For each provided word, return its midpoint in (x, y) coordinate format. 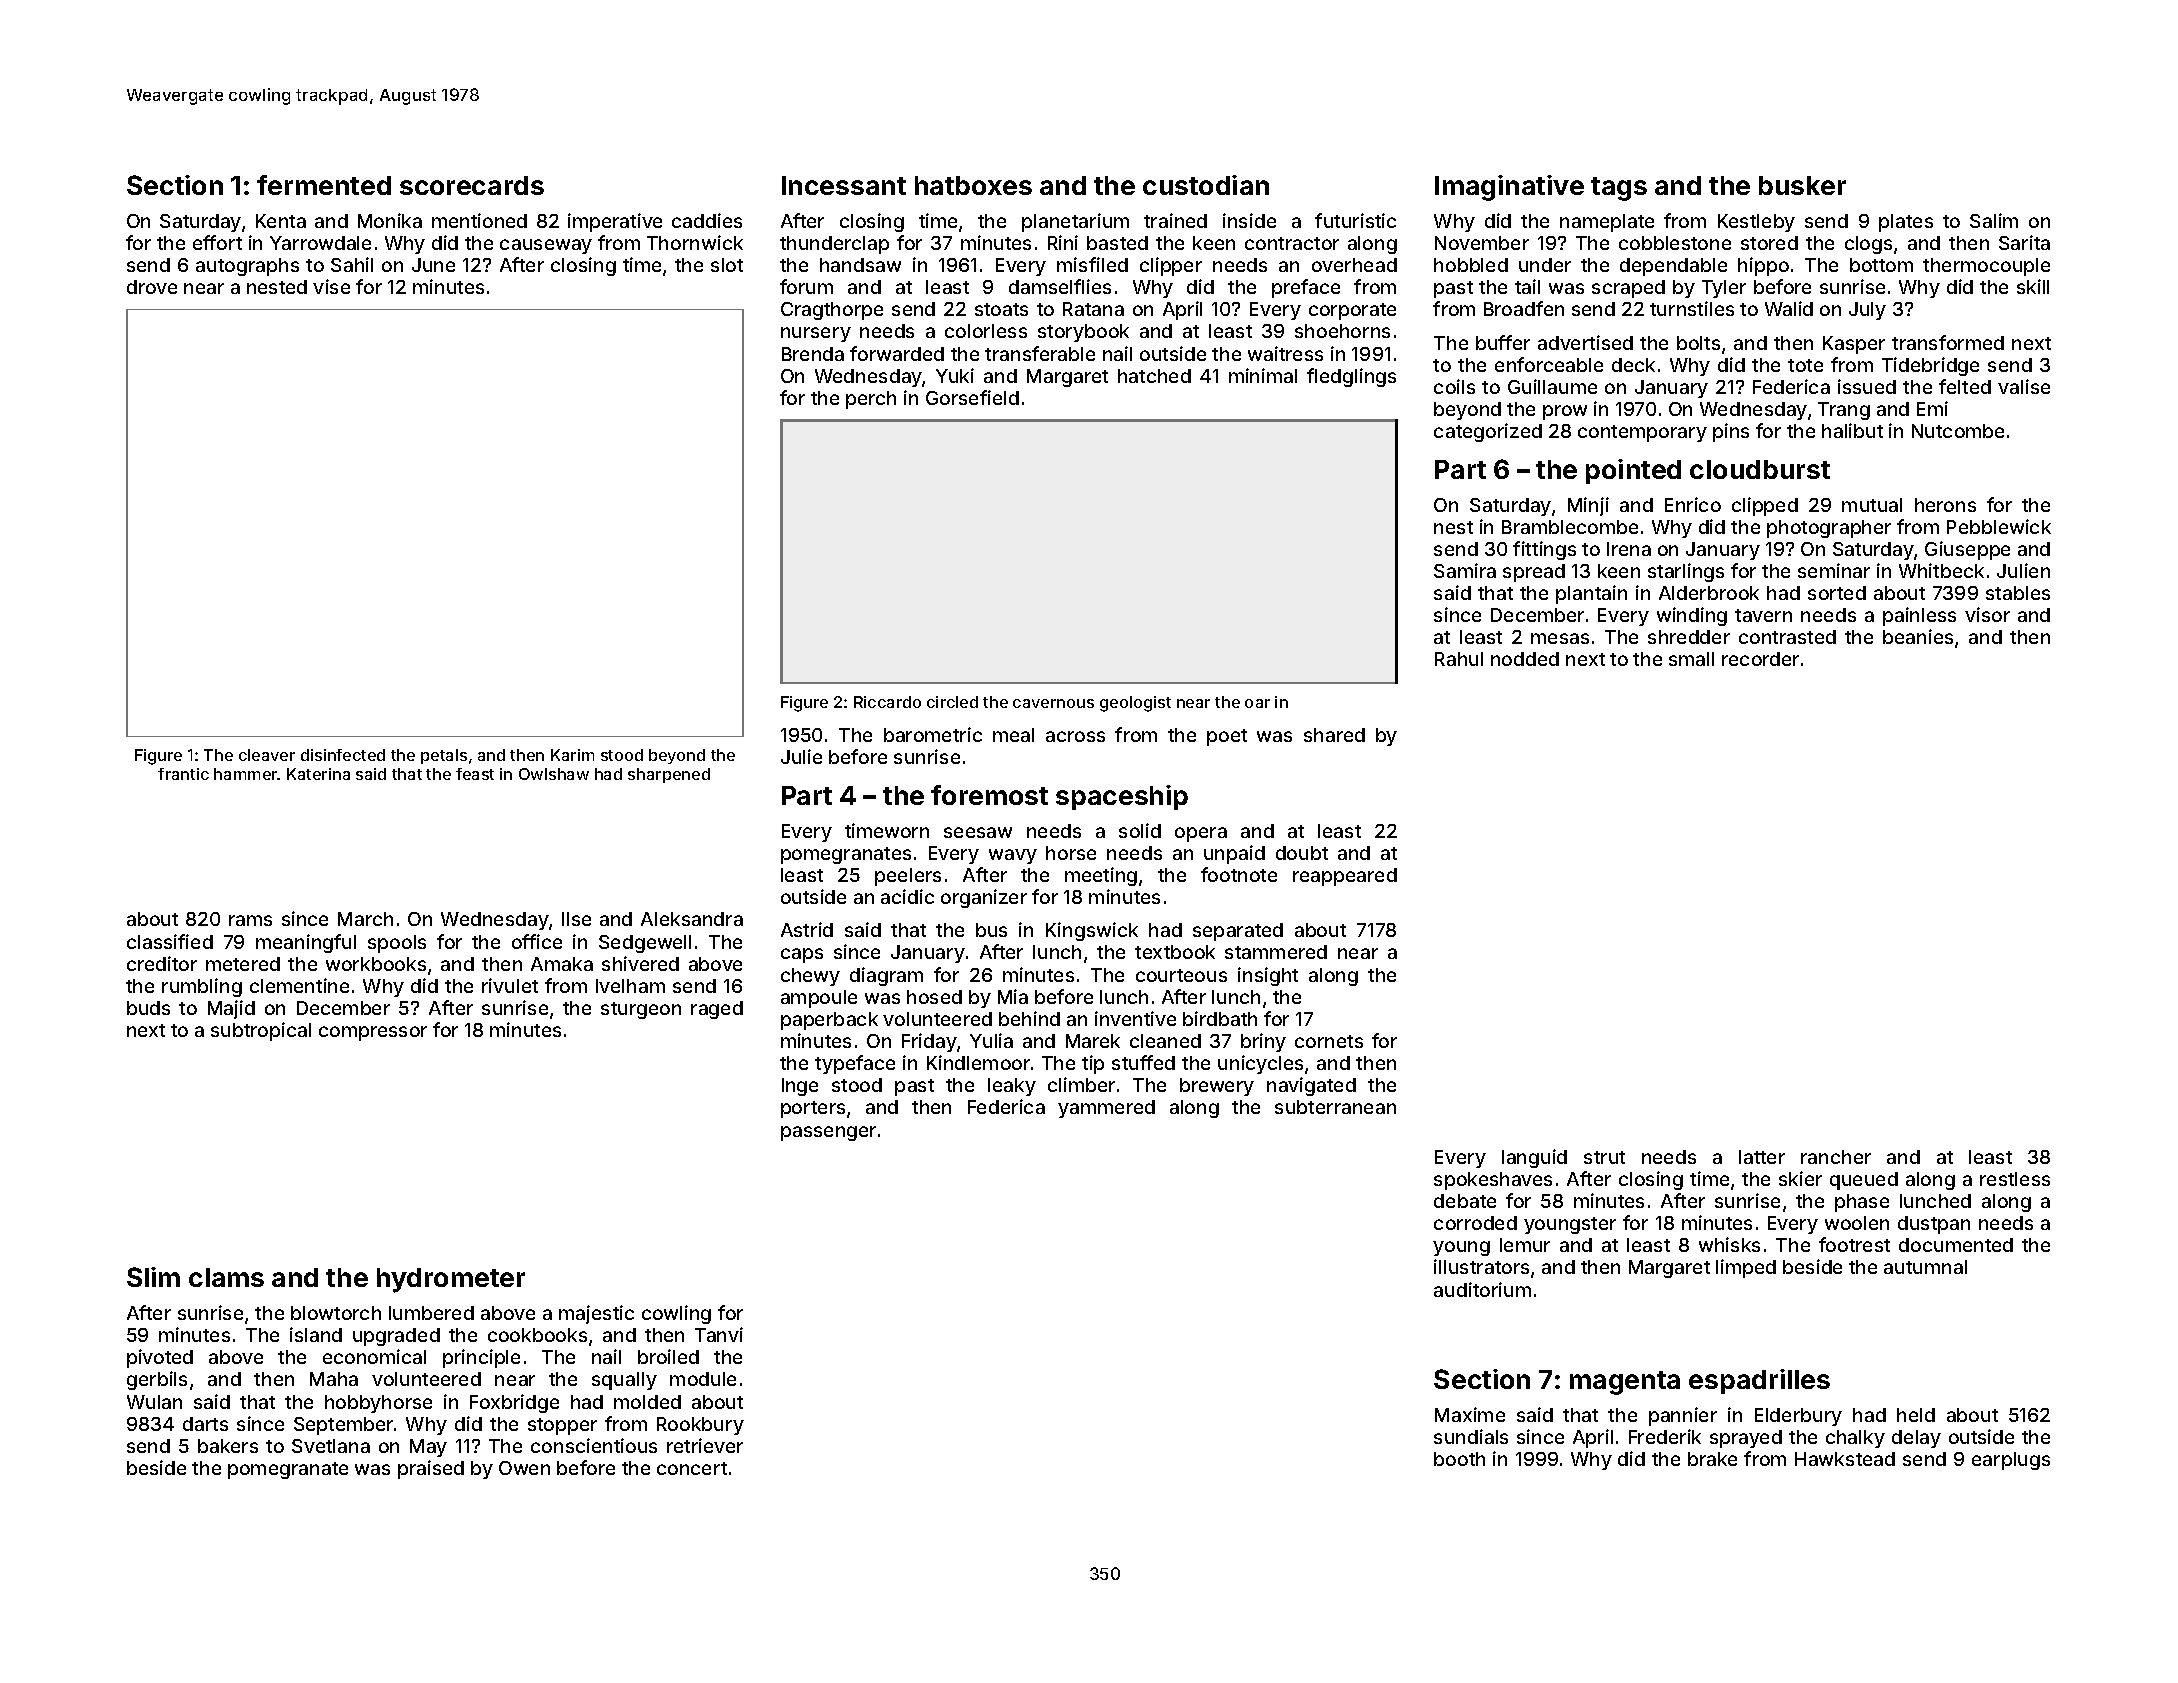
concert (692, 1468)
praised (431, 1469)
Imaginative (1509, 188)
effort (217, 242)
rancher (1836, 1157)
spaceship (1122, 797)
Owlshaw (554, 774)
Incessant (844, 185)
